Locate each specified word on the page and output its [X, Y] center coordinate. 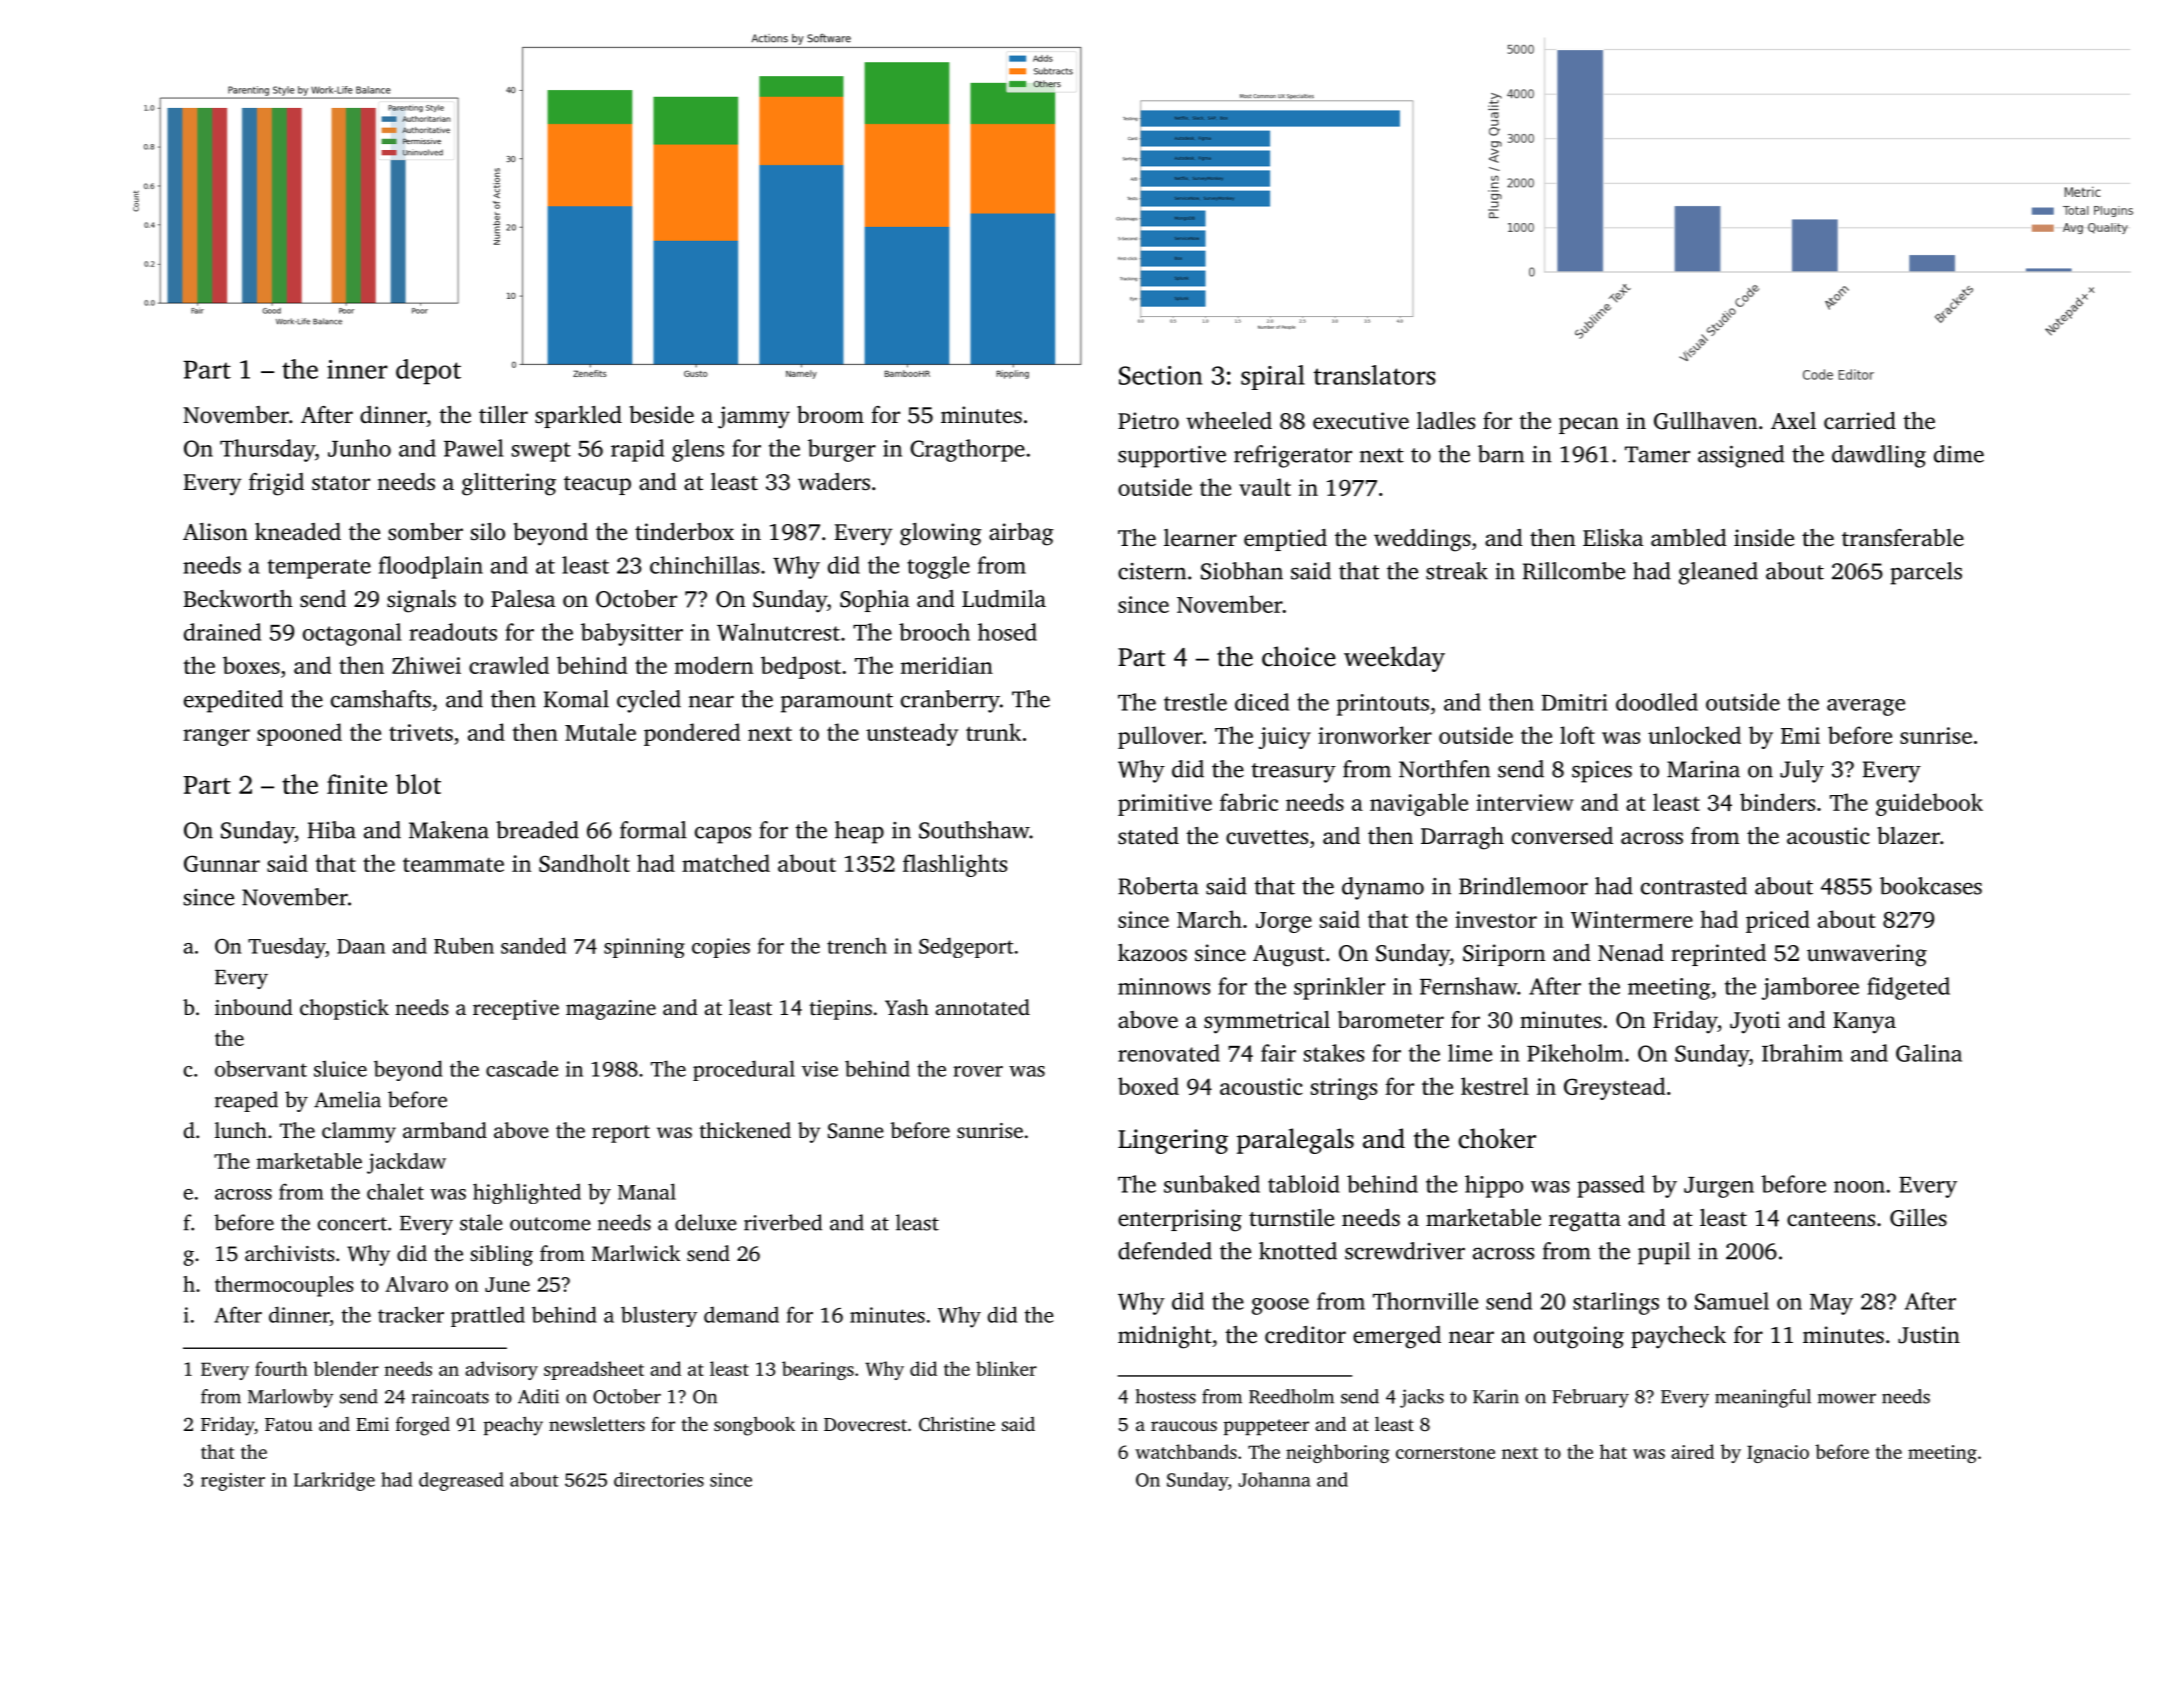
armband [445, 1130]
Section [1160, 375]
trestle [1195, 702]
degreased [461, 1481]
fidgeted [1908, 988]
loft [1577, 735]
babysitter [632, 634]
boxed [1148, 1086]
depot [428, 372]
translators [1374, 375]
